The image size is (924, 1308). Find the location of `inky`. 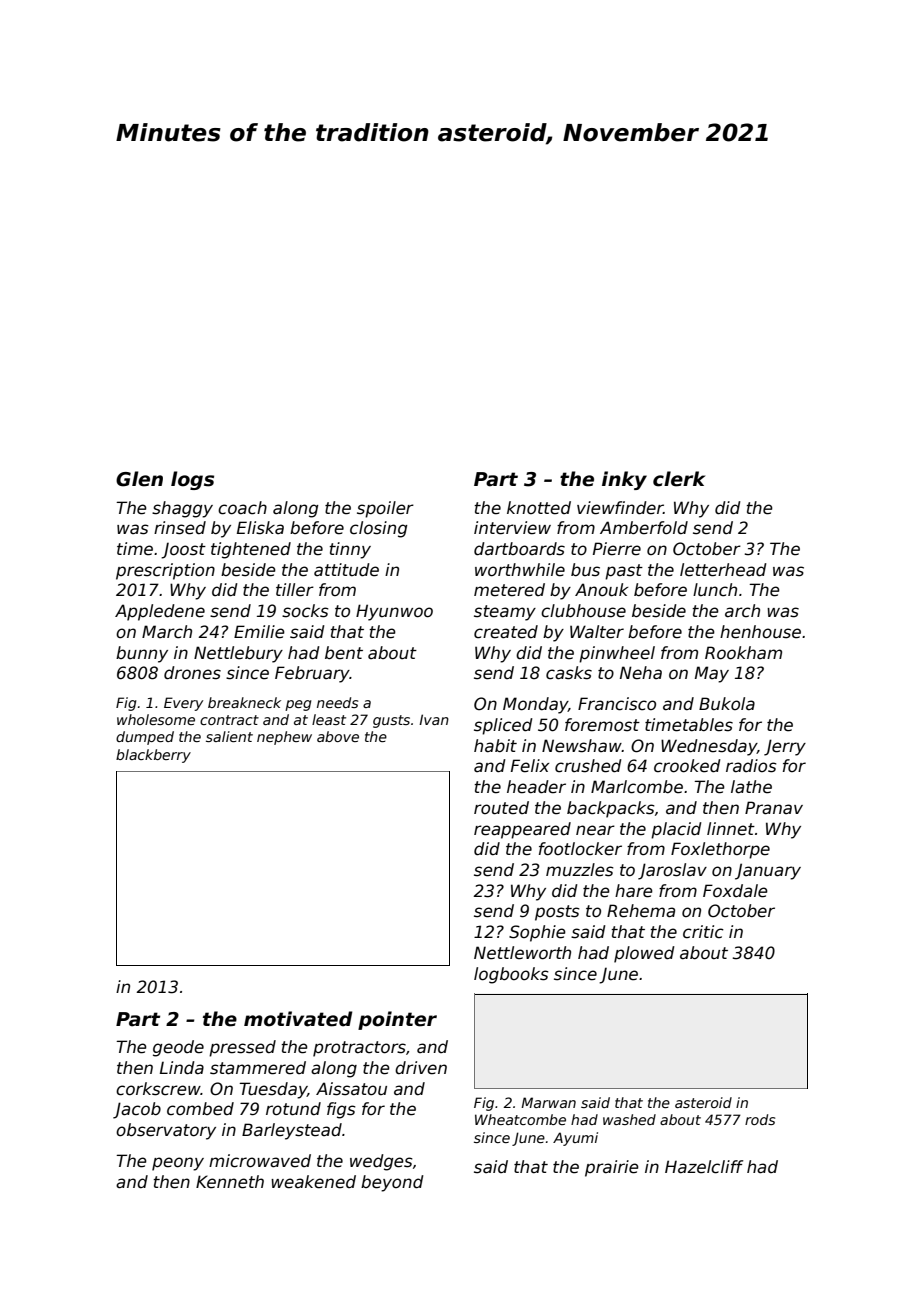

inky is located at coordinates (624, 480).
